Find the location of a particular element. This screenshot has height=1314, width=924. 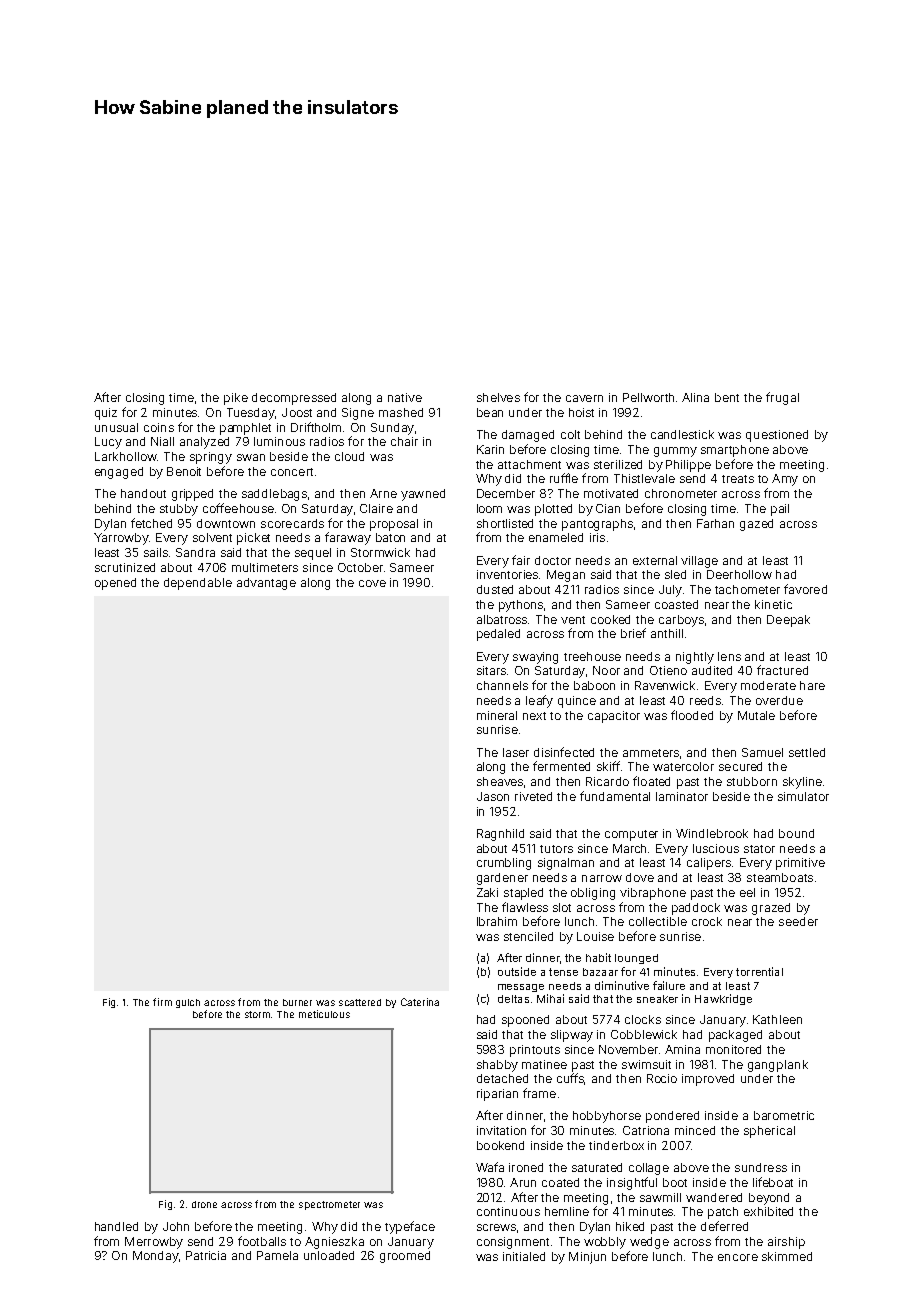

opened is located at coordinates (115, 584).
